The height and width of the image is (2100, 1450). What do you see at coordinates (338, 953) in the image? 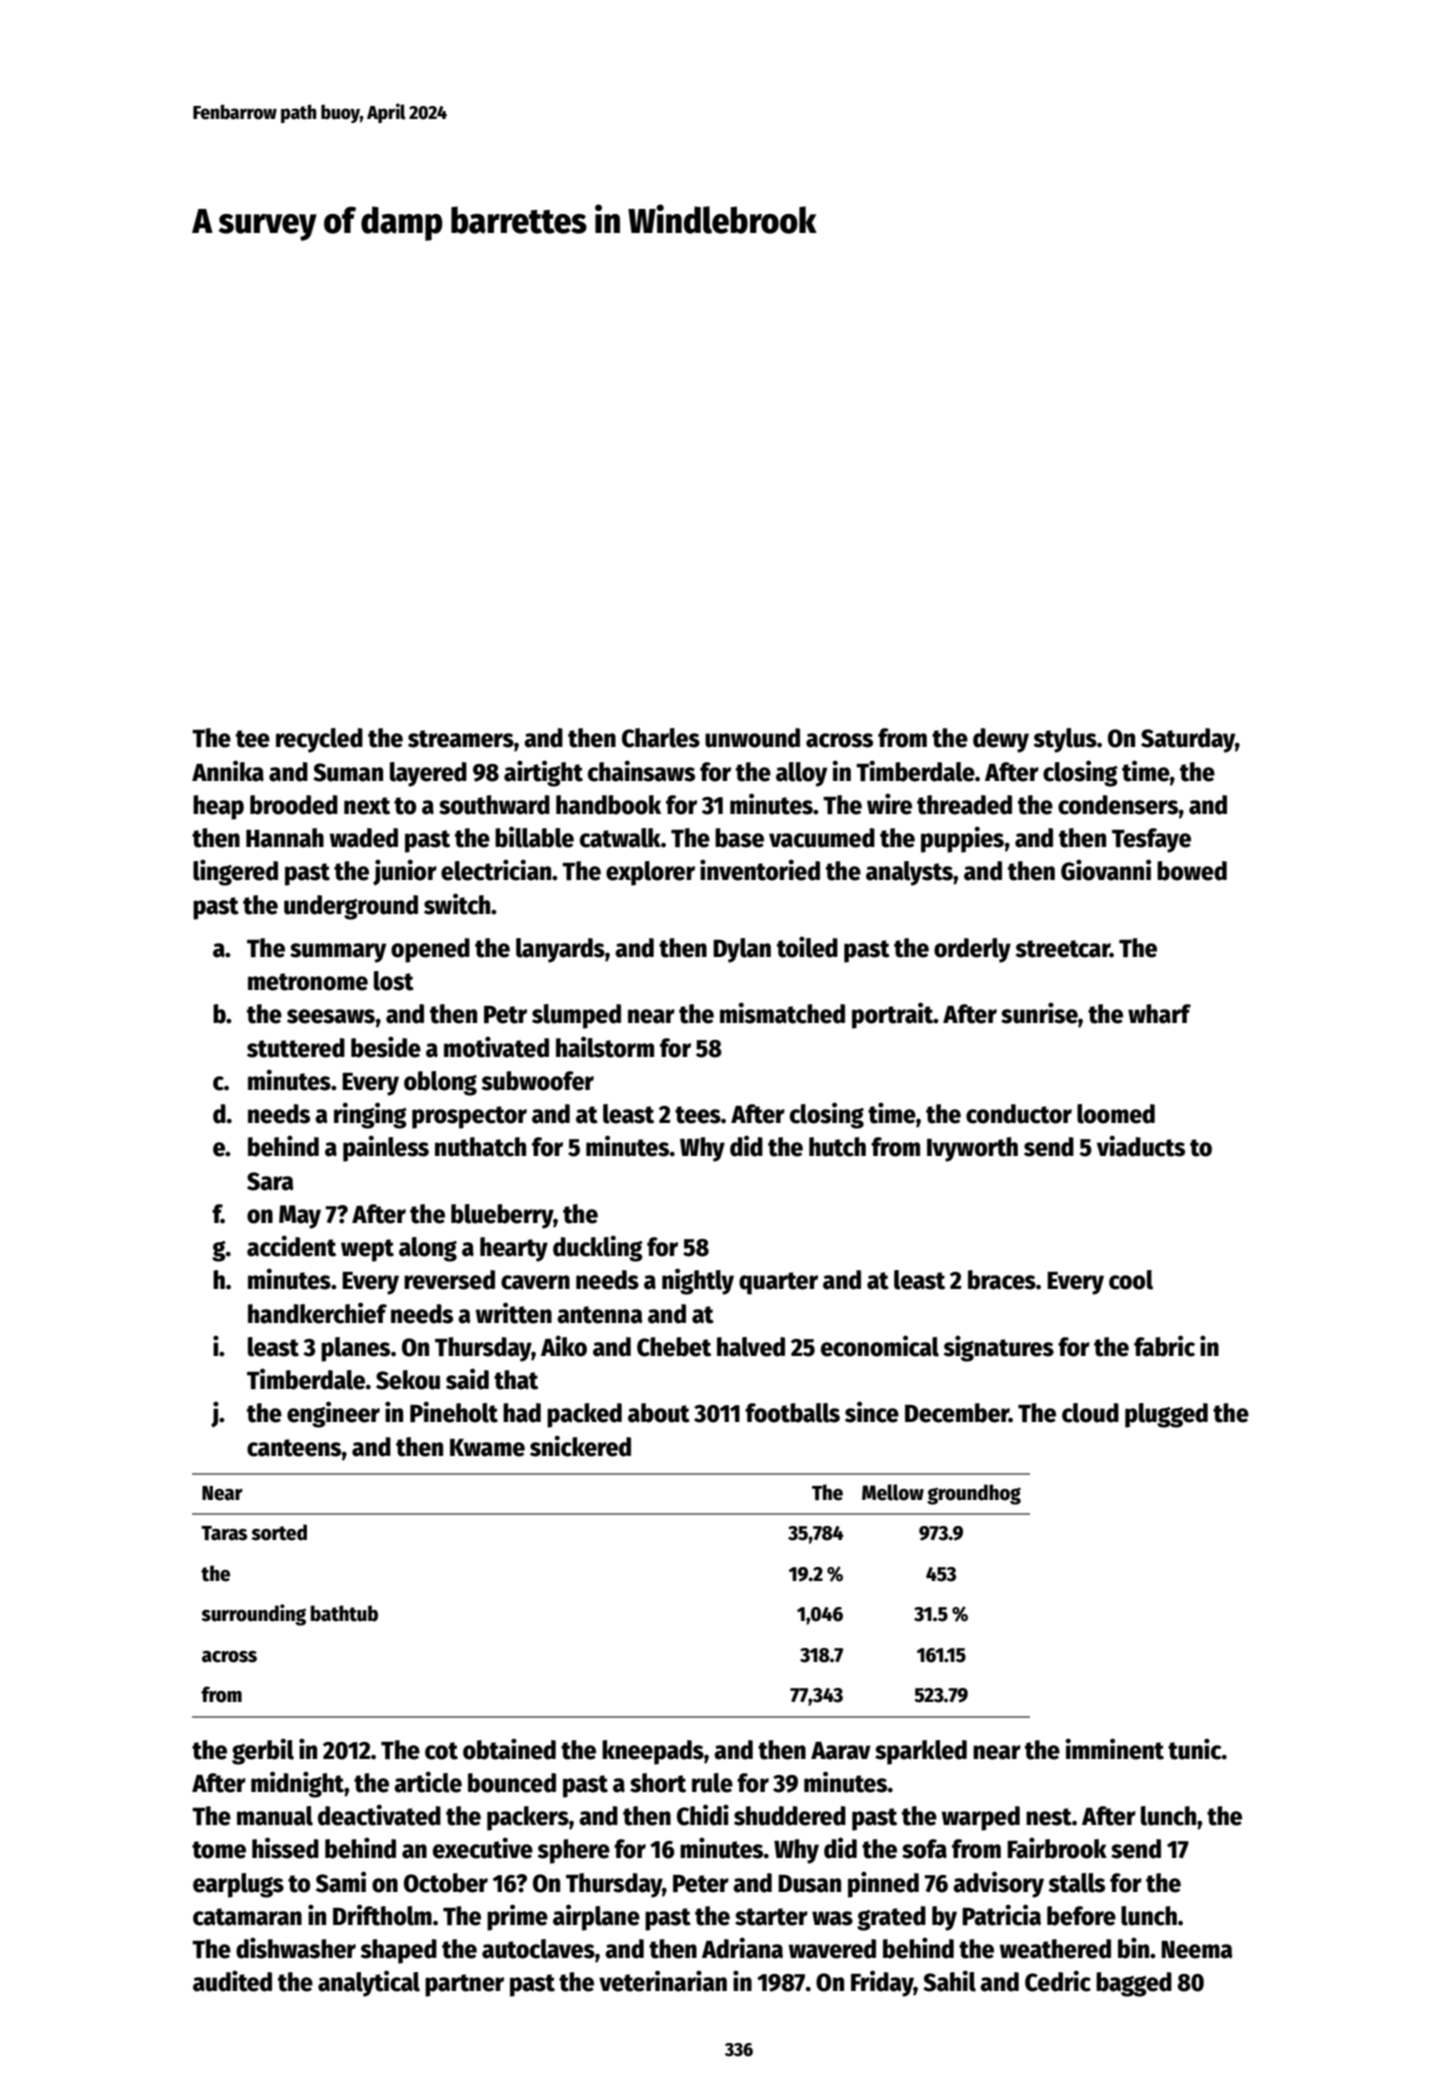
I see `summary` at bounding box center [338, 953].
